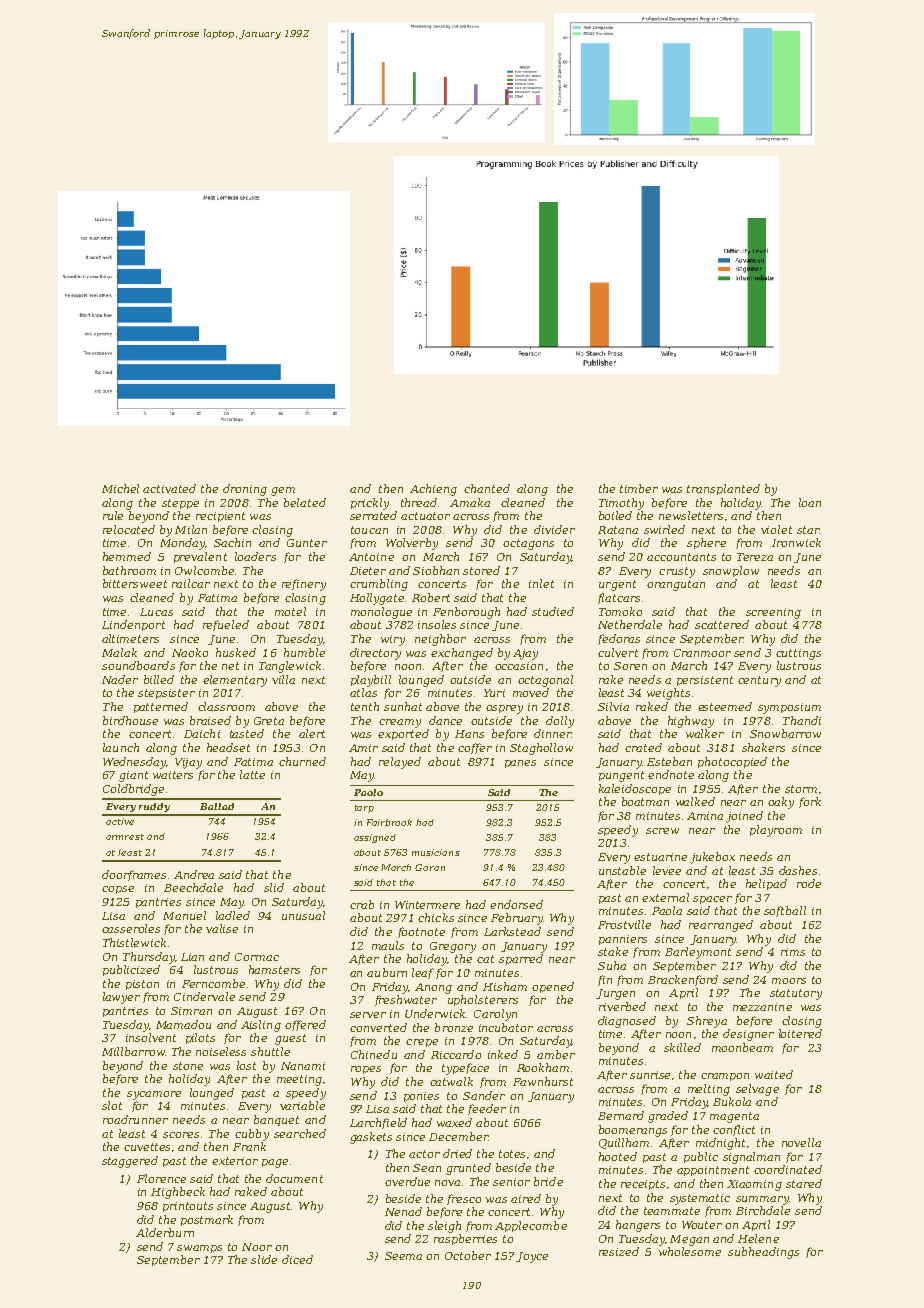 Image resolution: width=924 pixels, height=1308 pixels. Describe the element at coordinates (365, 706) in the screenshot. I see `tenth` at that location.
